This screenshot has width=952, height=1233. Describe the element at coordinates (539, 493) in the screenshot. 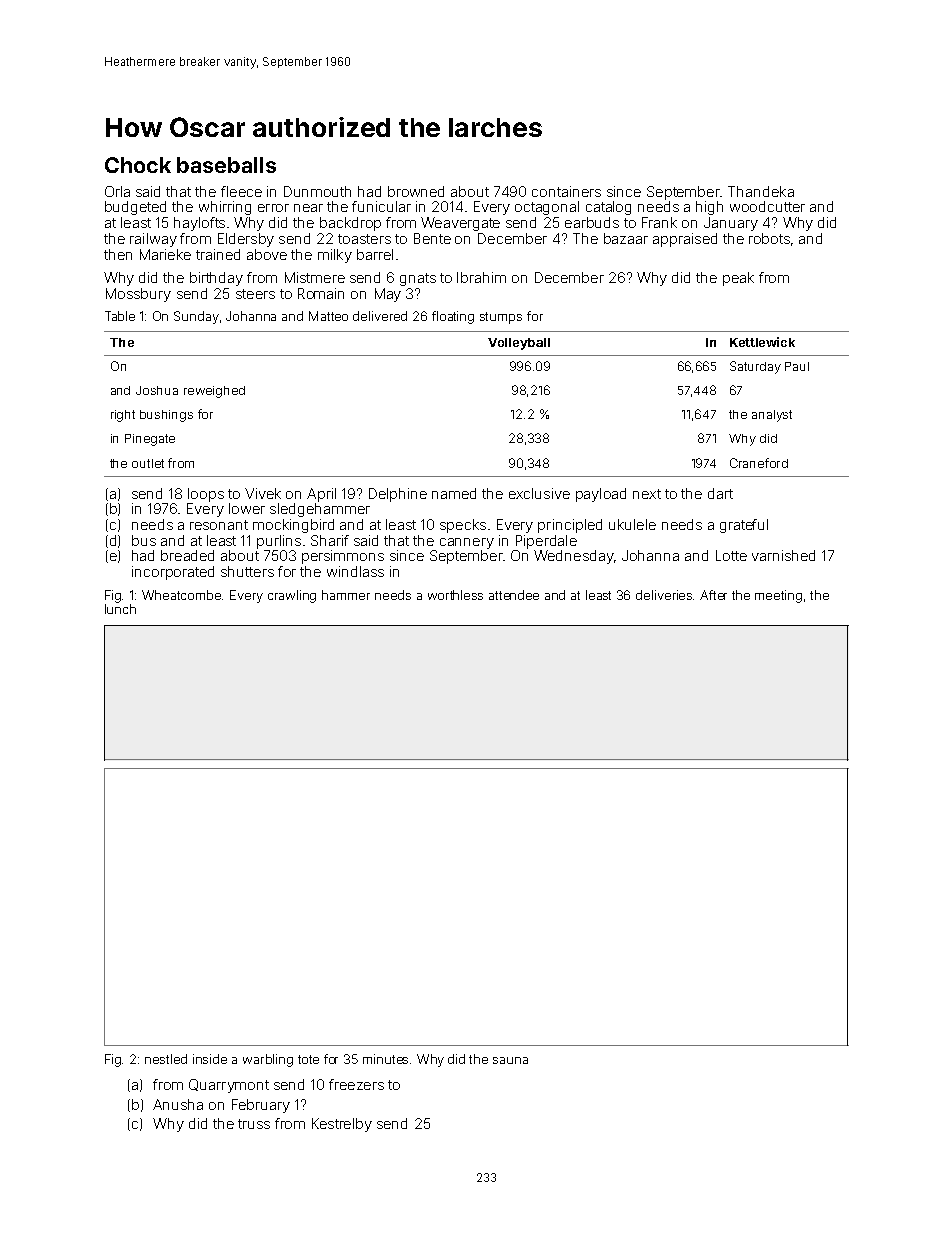

I see `exclusive` at that location.
